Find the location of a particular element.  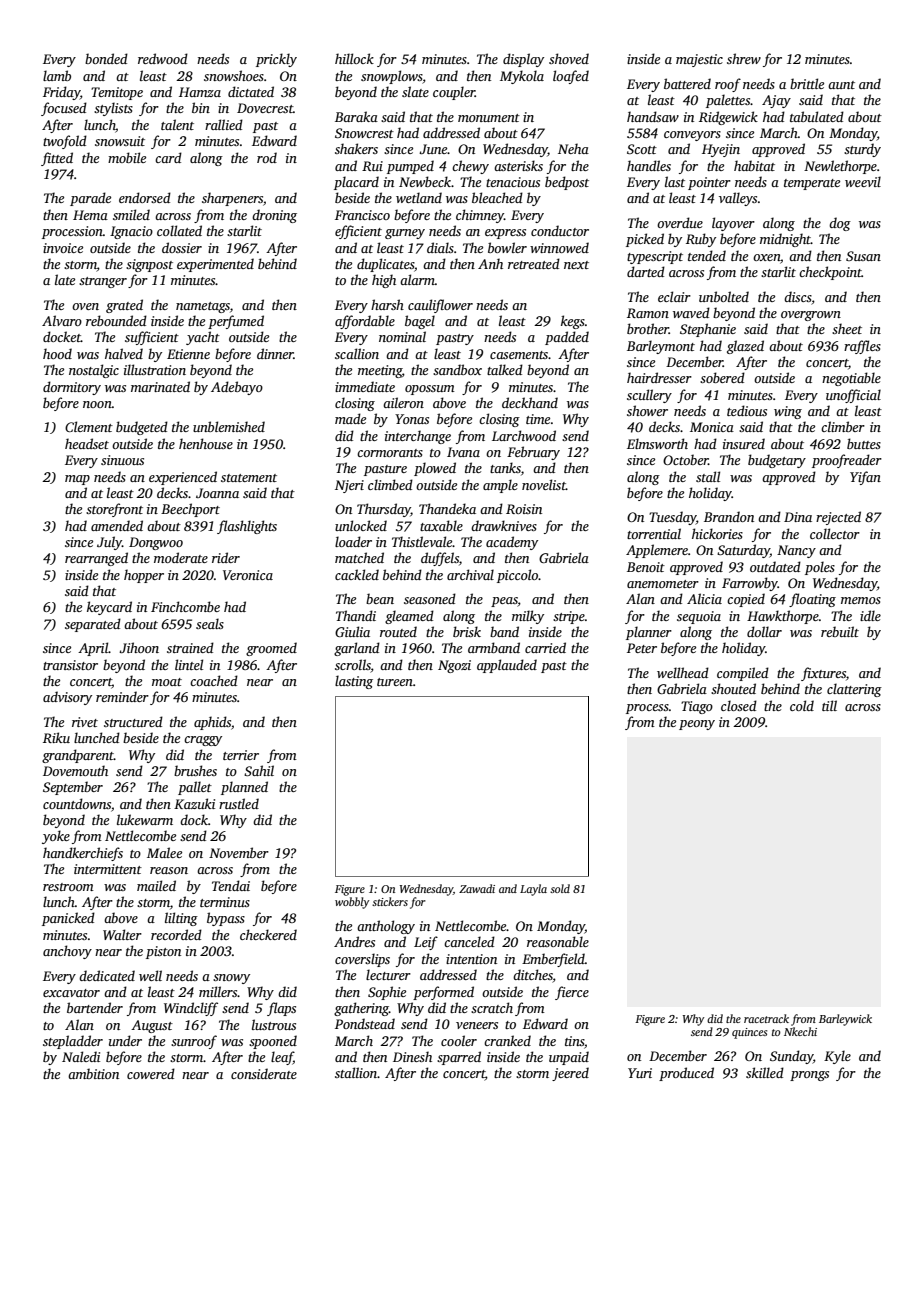

rallied is located at coordinates (224, 124).
